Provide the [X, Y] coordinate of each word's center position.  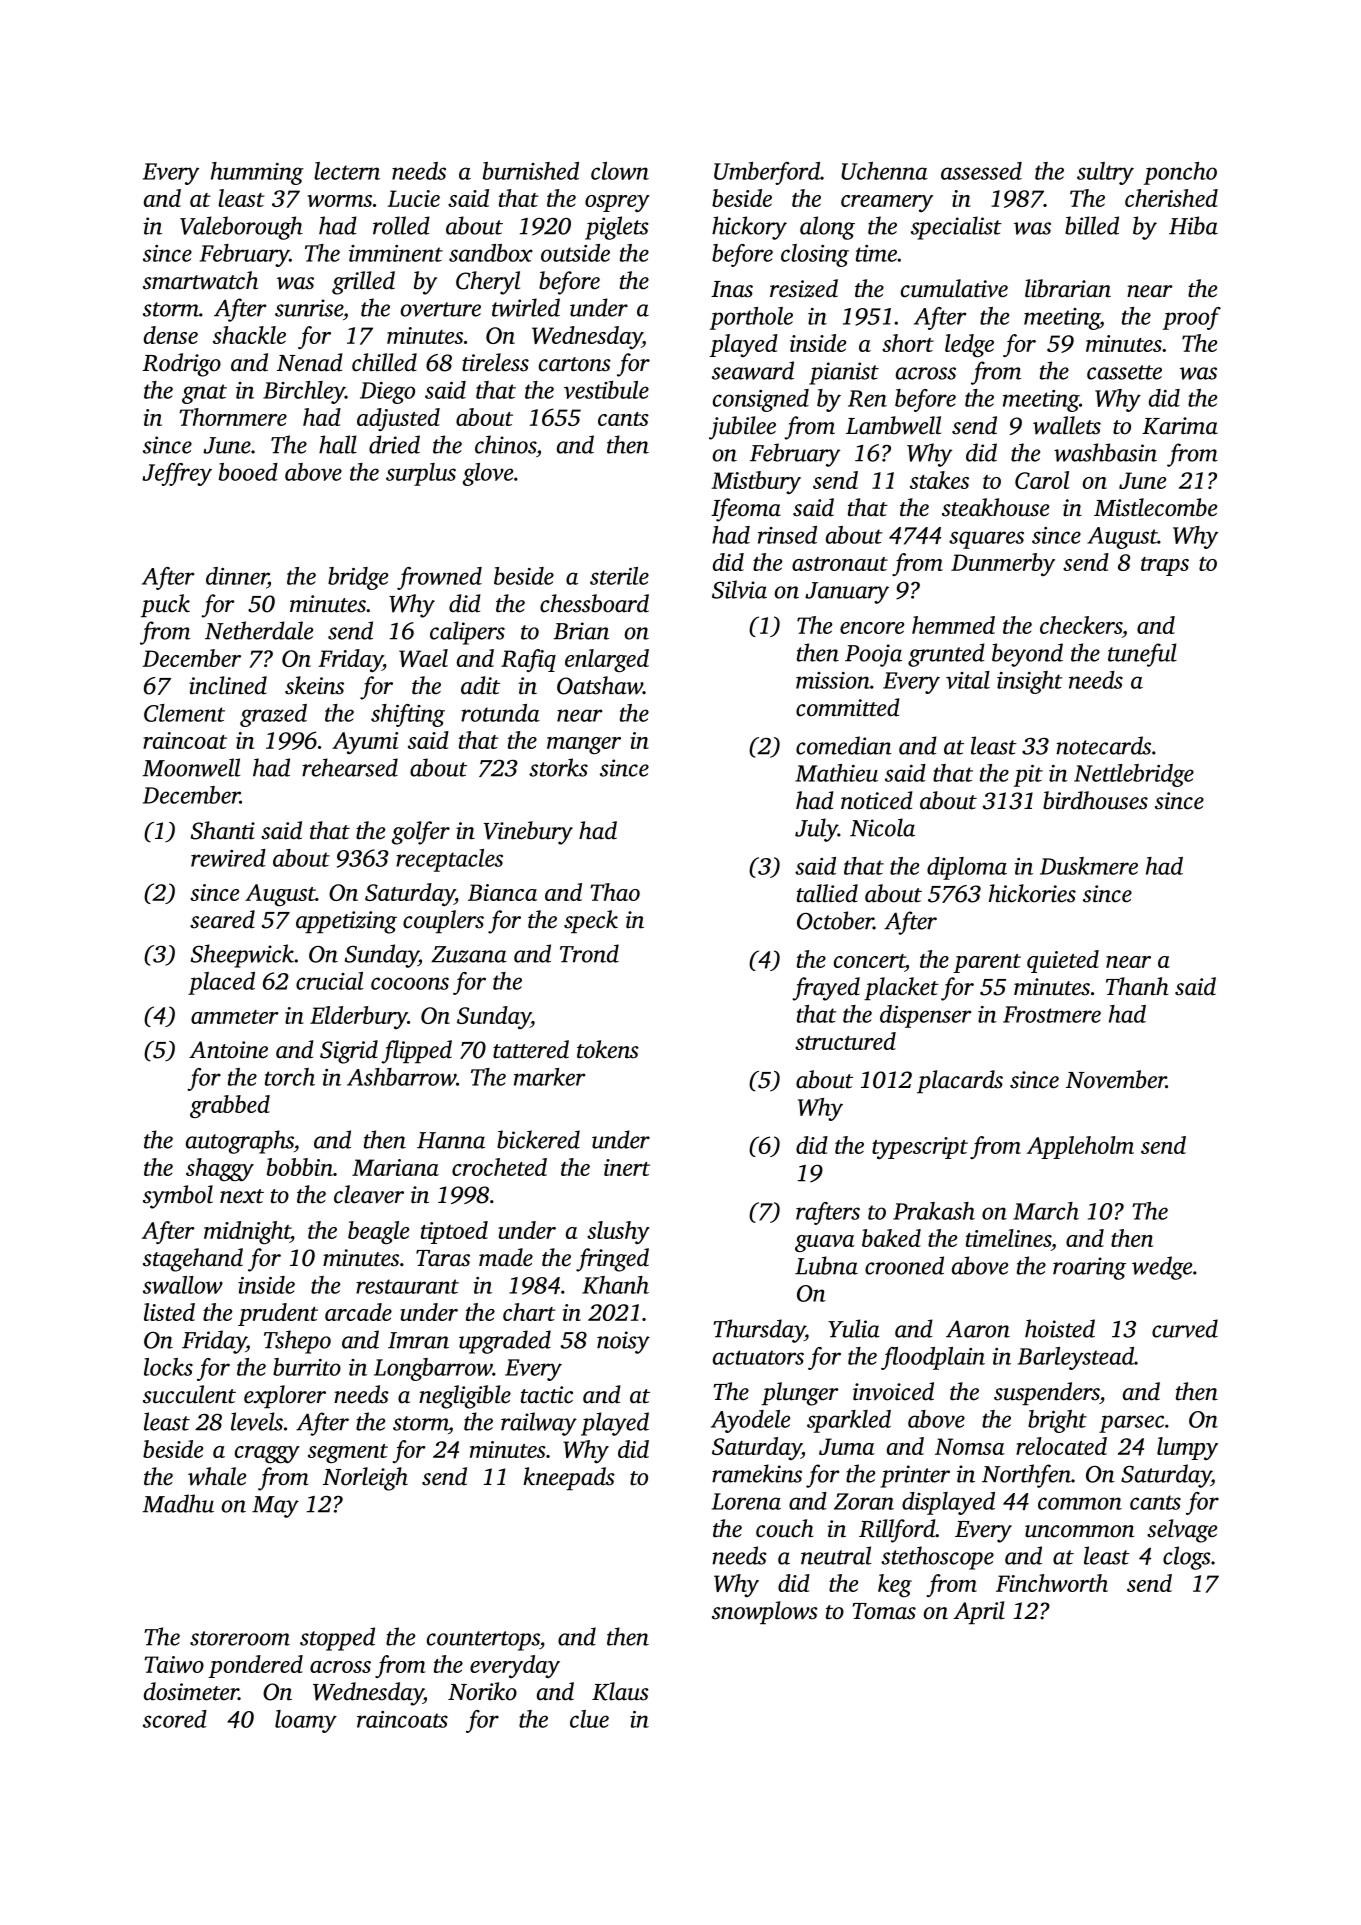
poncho [1180, 173]
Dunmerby [1003, 564]
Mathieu [836, 773]
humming [257, 173]
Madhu [178, 1503]
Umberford [767, 173]
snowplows [765, 1612]
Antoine [228, 1050]
